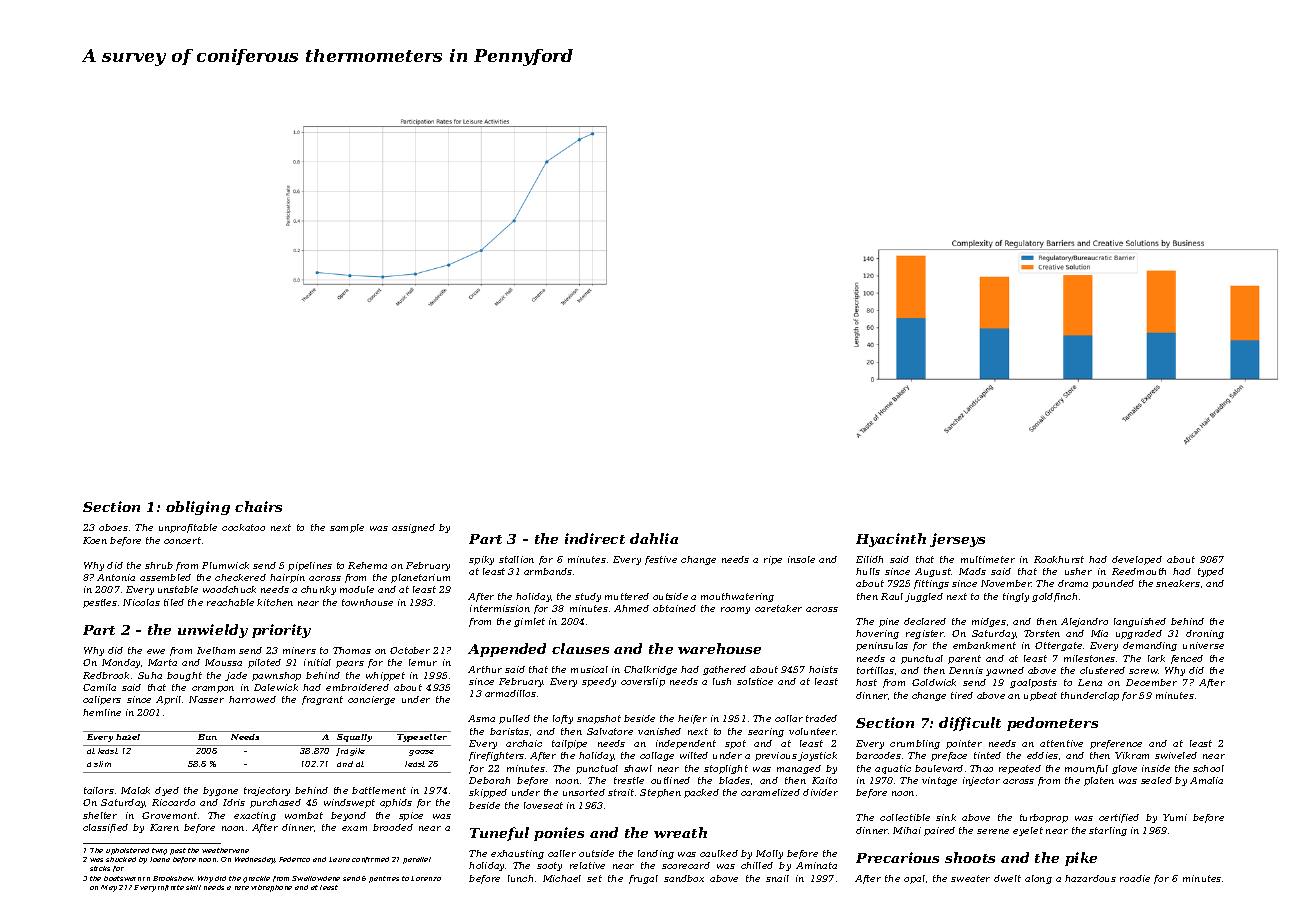 This screenshot has height=924, width=1308. I want to click on infinite, so click(171, 888).
